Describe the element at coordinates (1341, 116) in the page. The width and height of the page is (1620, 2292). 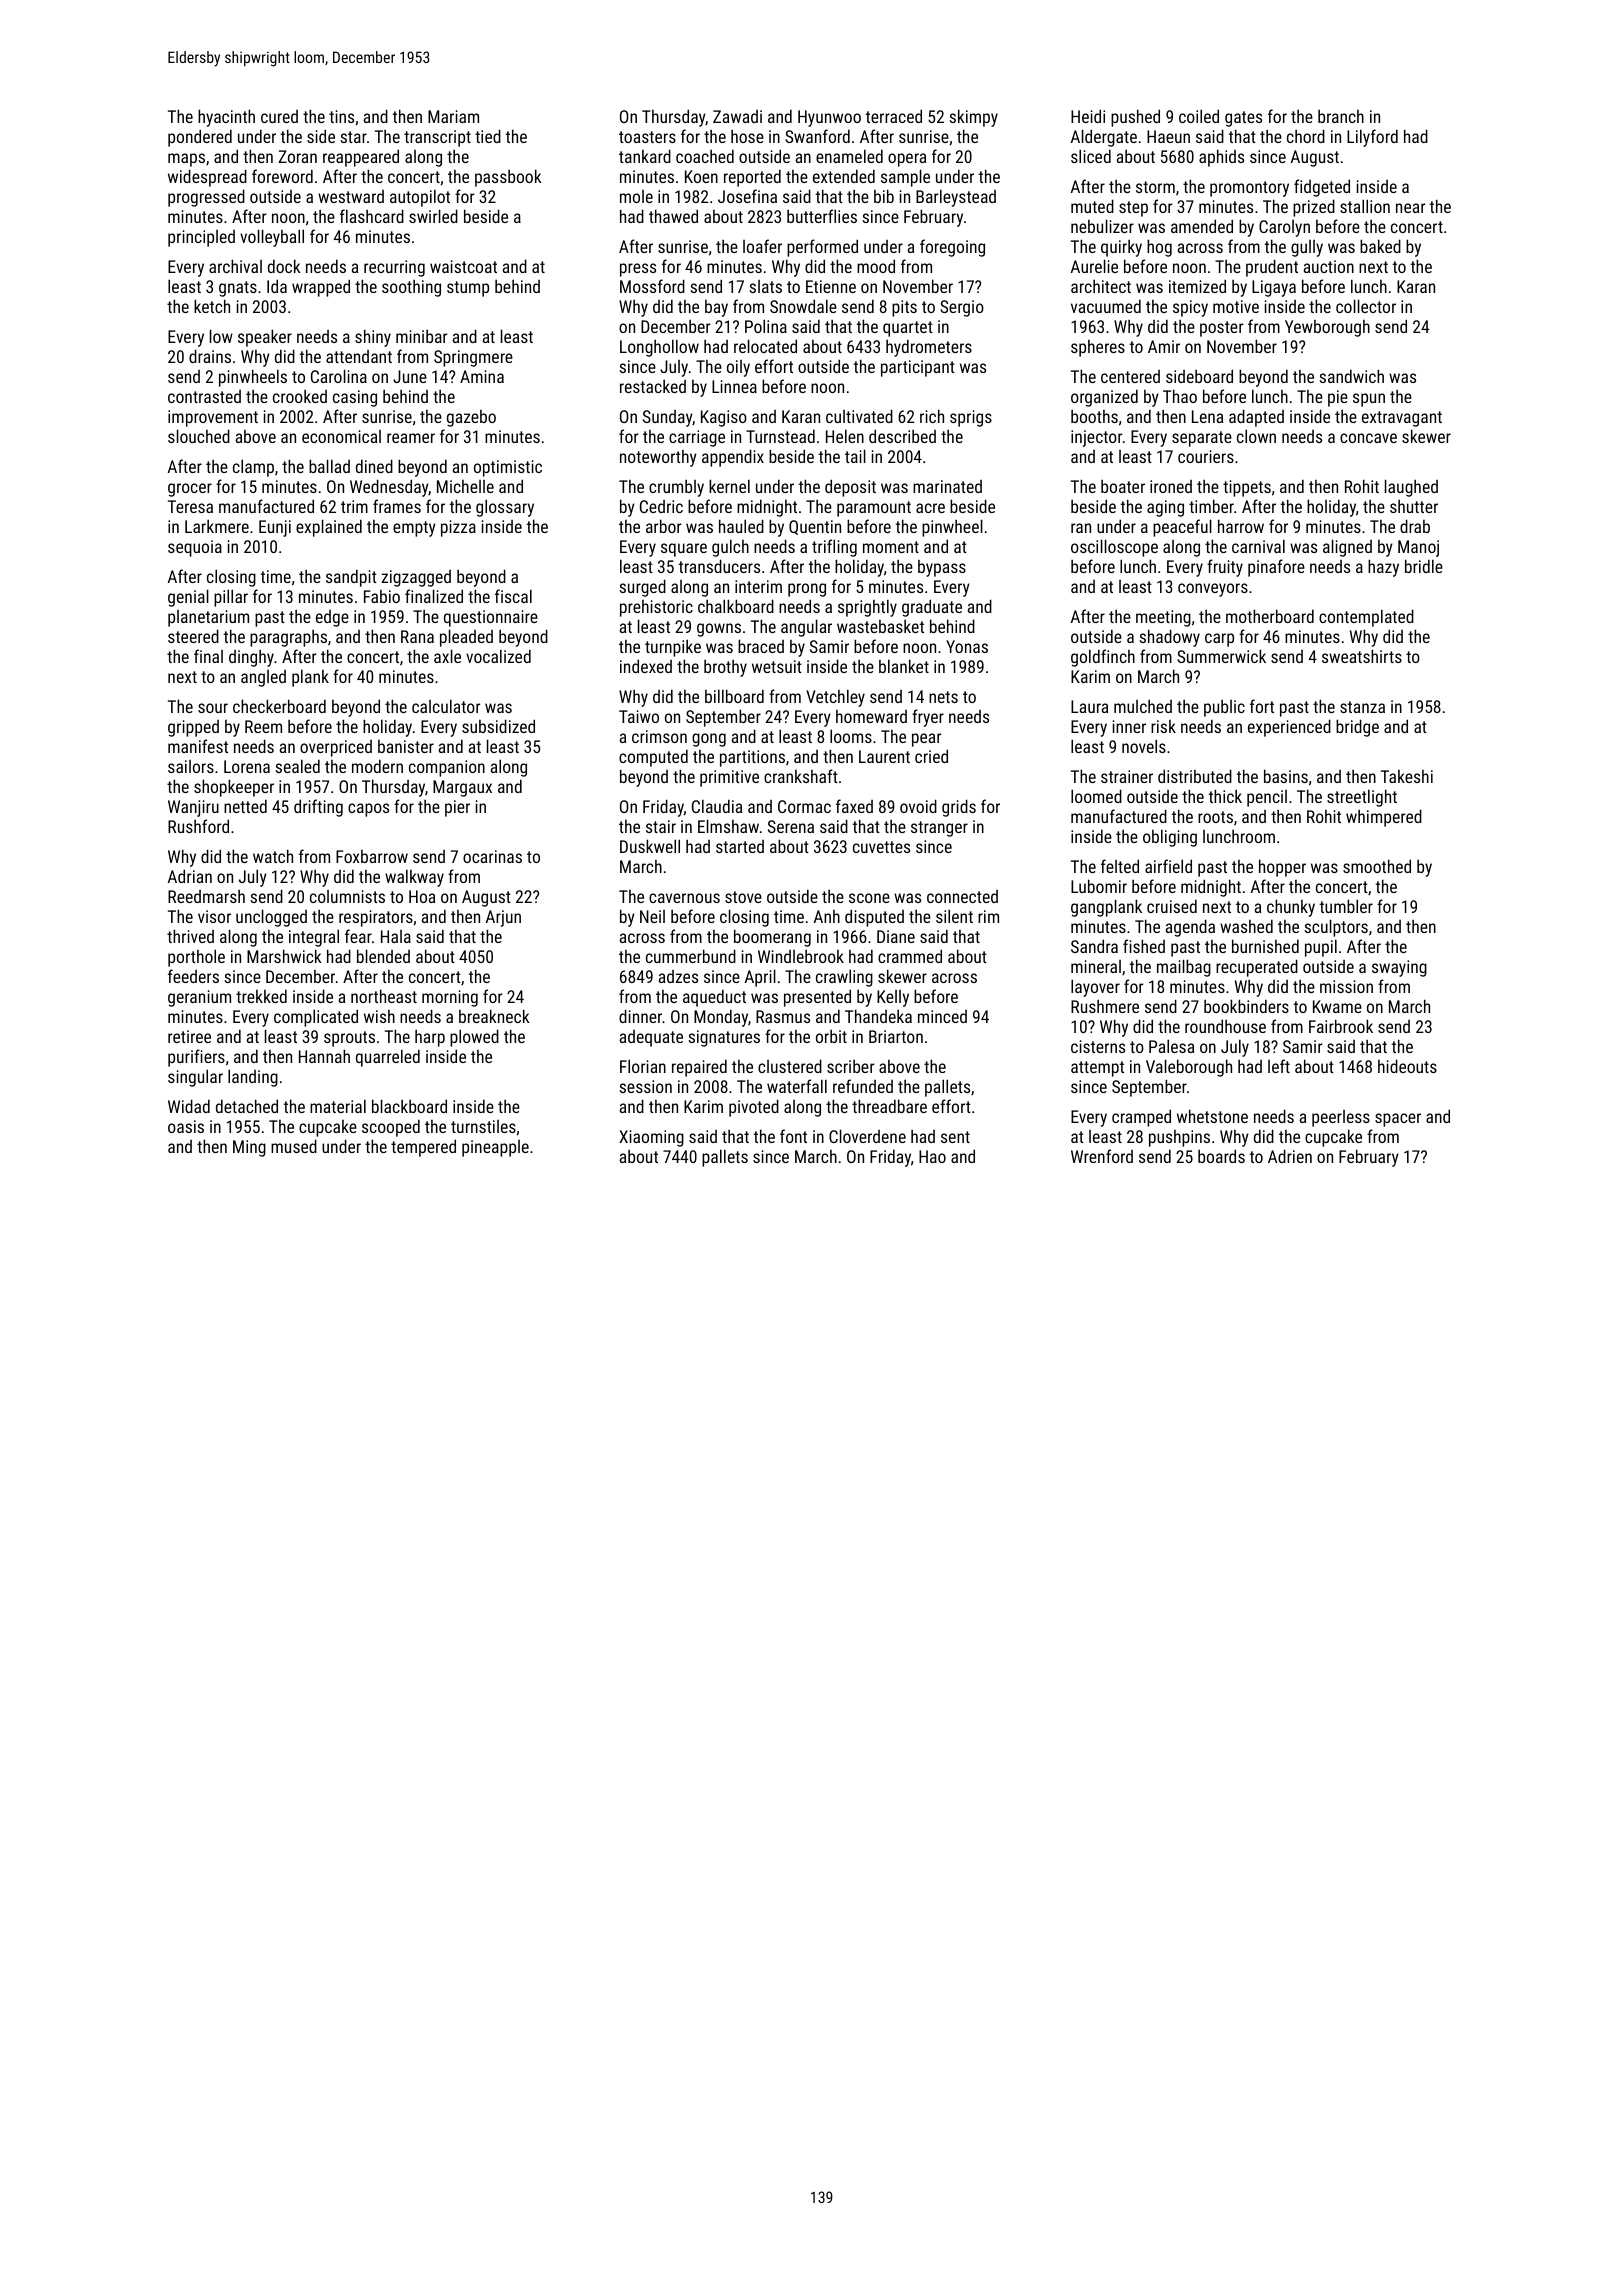
I see `branch` at that location.
